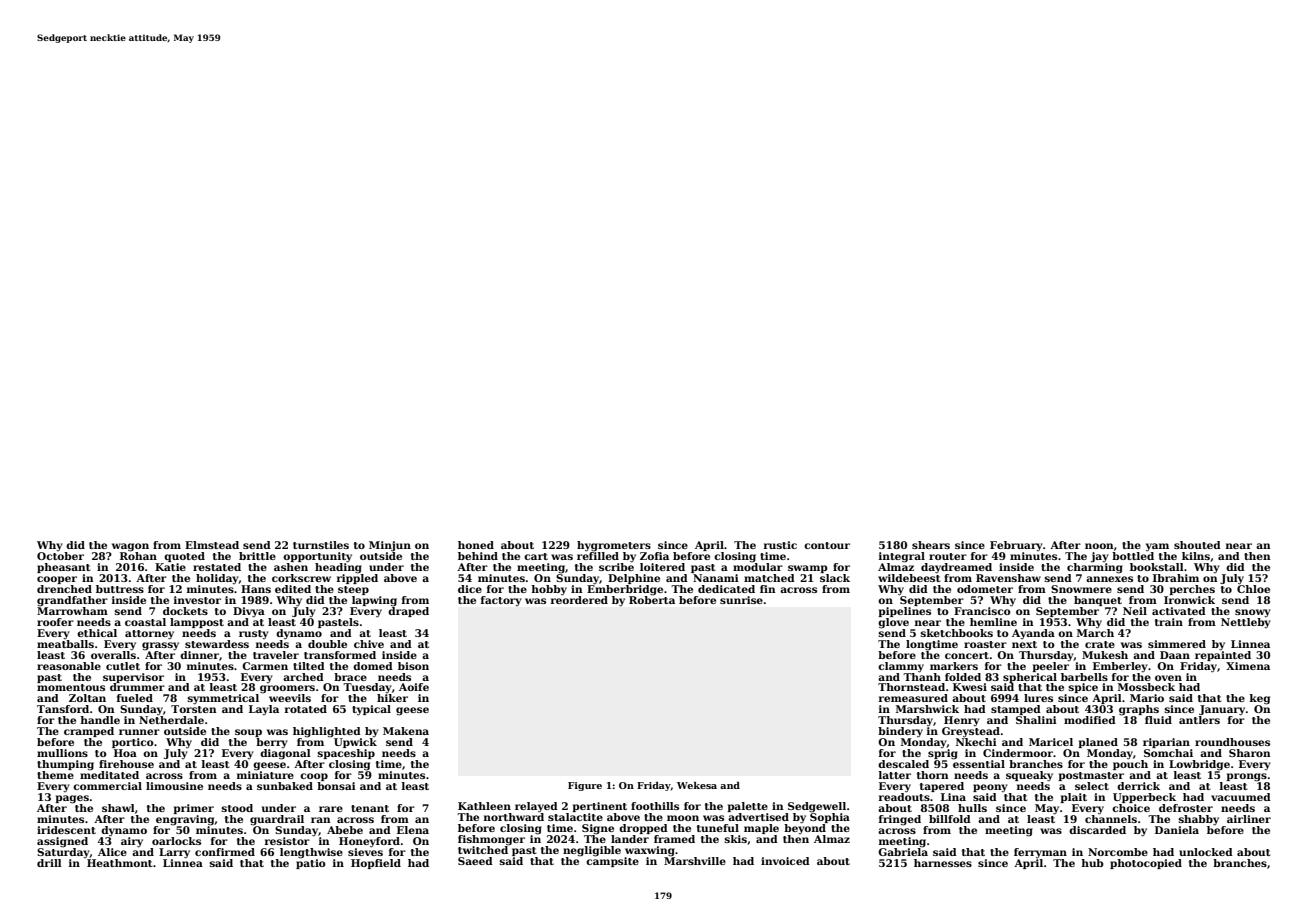 Image resolution: width=1308 pixels, height=924 pixels. Describe the element at coordinates (120, 863) in the page. I see `Heathmont` at that location.
